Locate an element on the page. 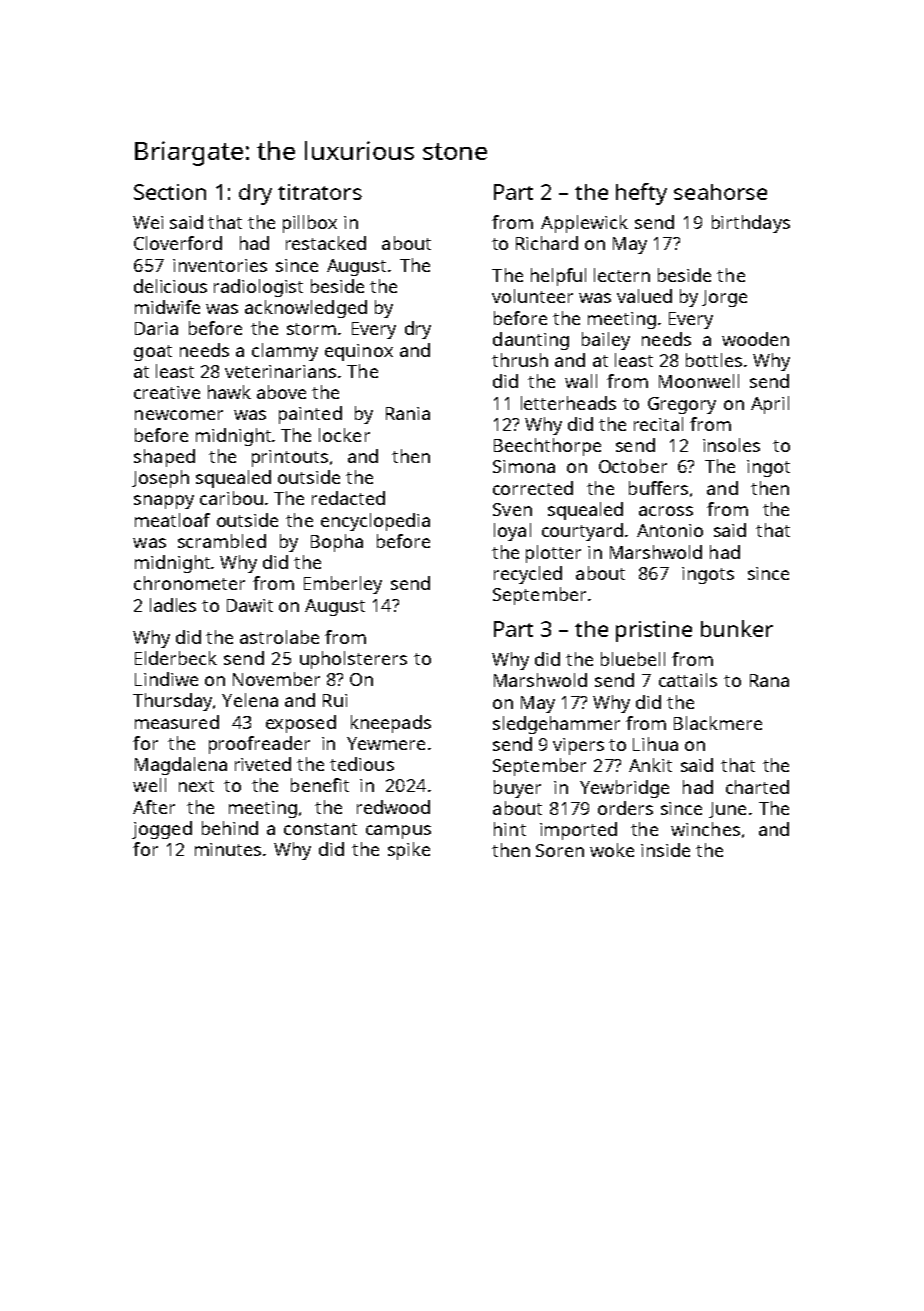 This document has height=1311, width=924. scrambled is located at coordinates (222, 541).
